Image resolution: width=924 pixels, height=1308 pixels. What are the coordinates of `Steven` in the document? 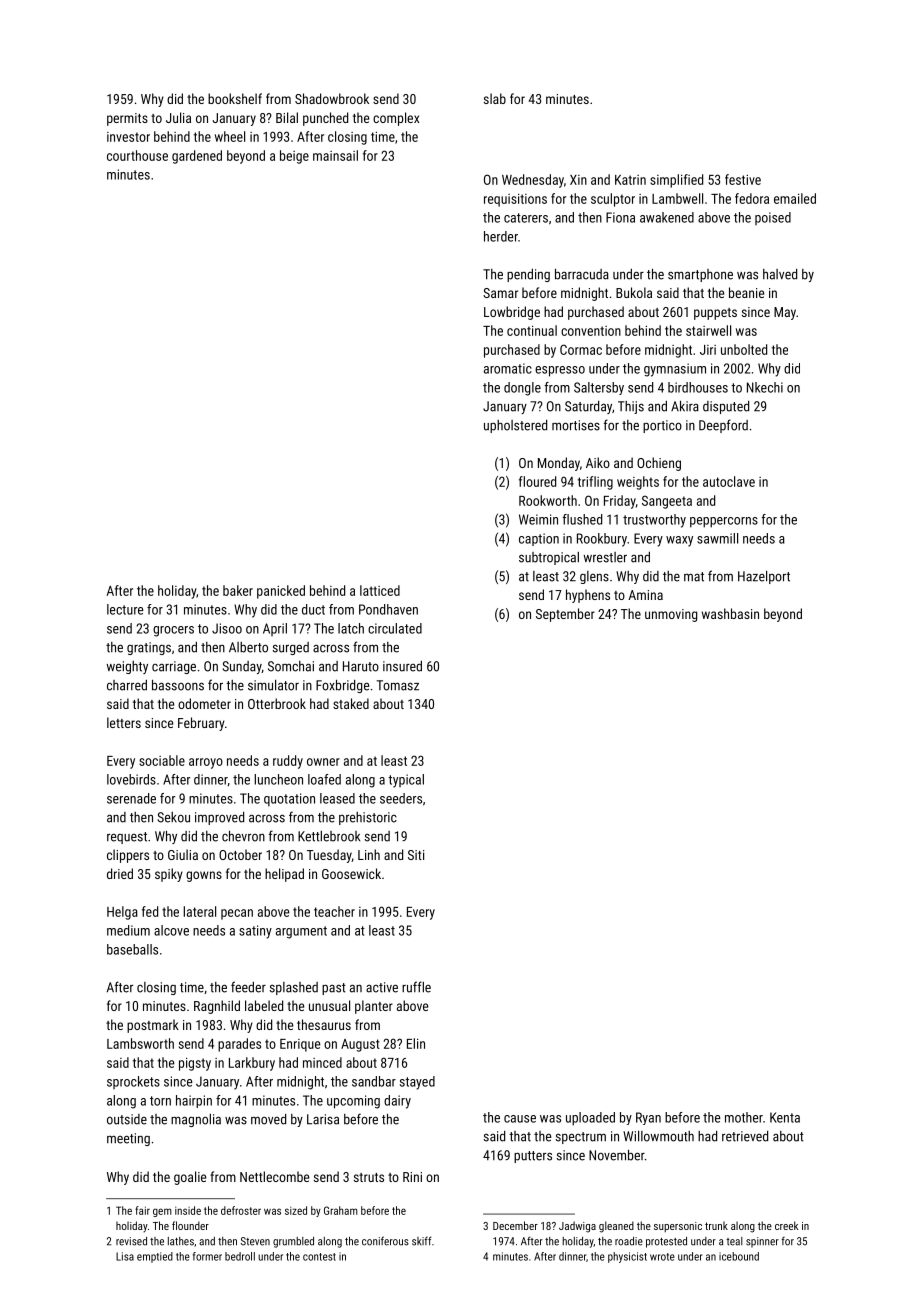 It's located at (255, 1241).
